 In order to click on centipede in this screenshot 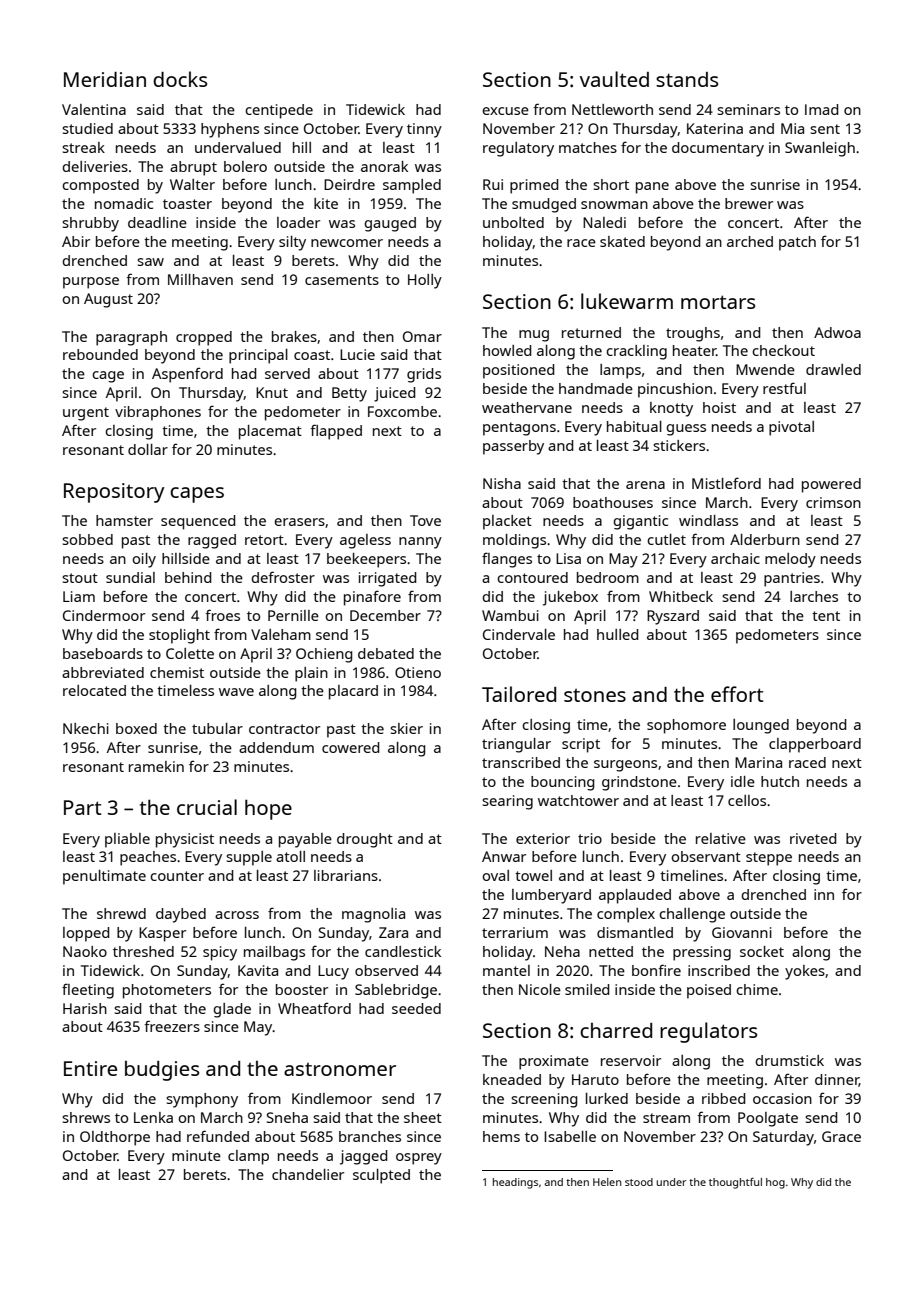, I will do `click(279, 111)`.
